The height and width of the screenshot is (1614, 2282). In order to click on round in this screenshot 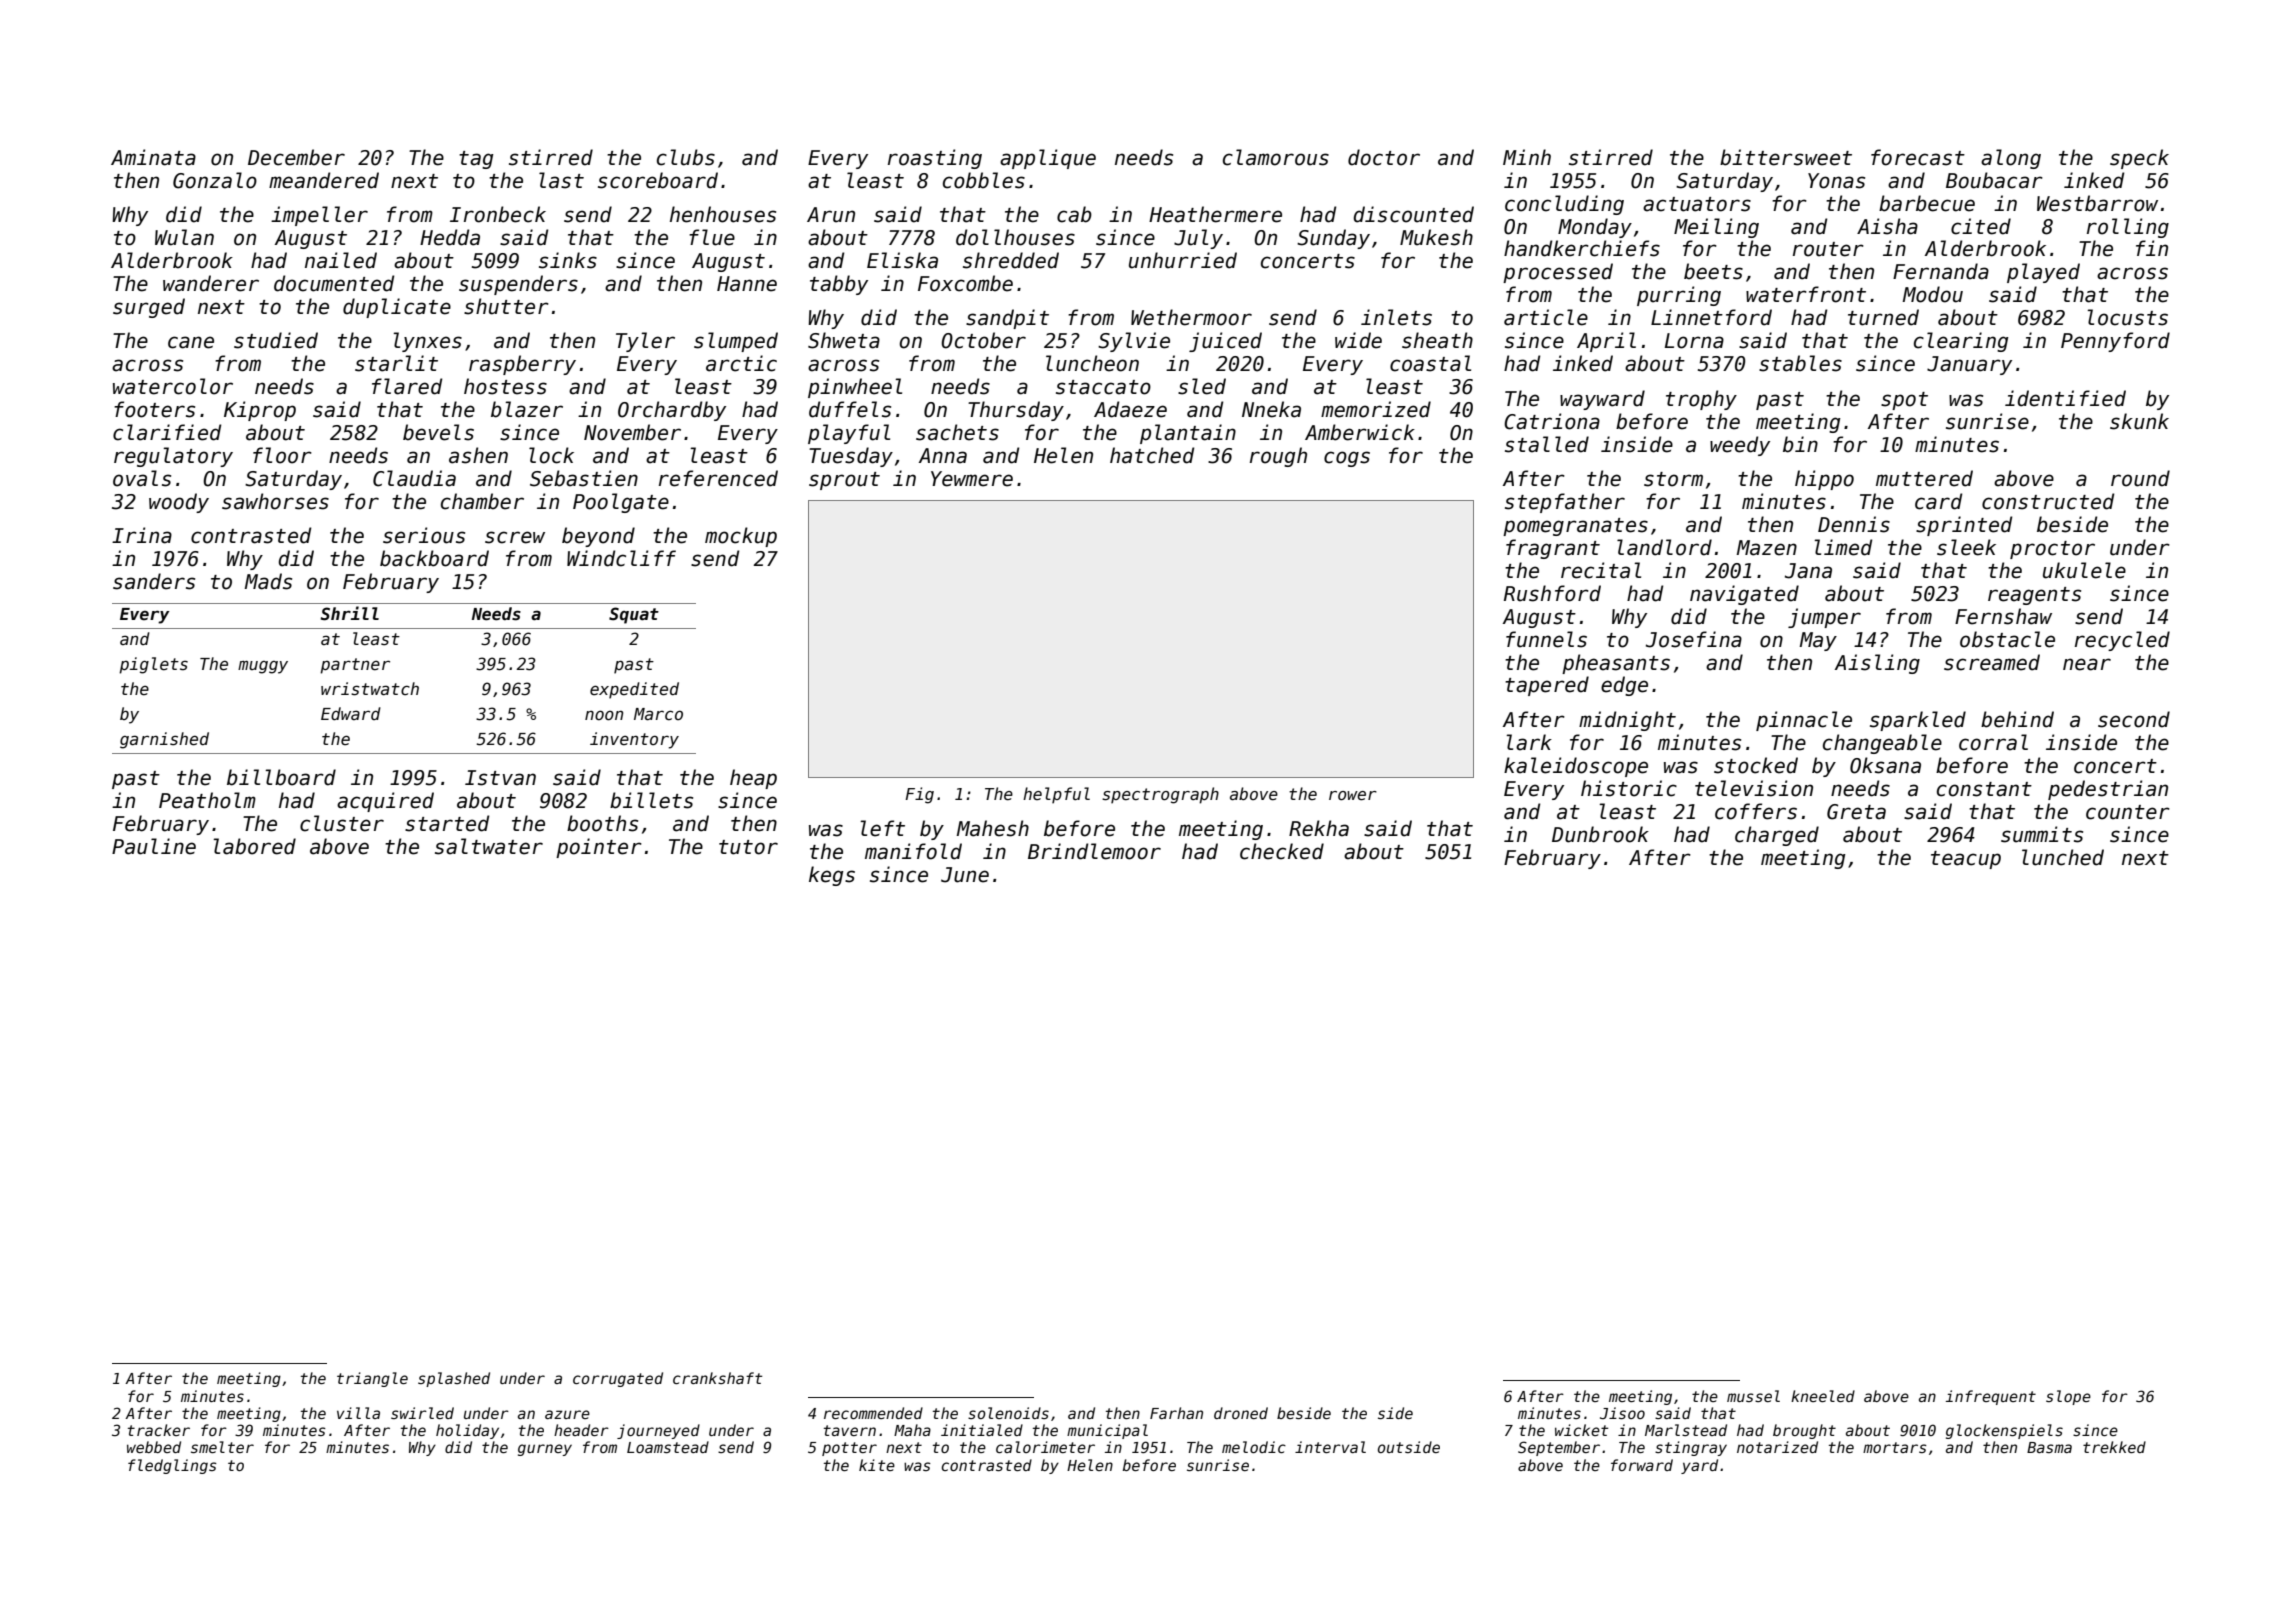, I will do `click(2140, 478)`.
